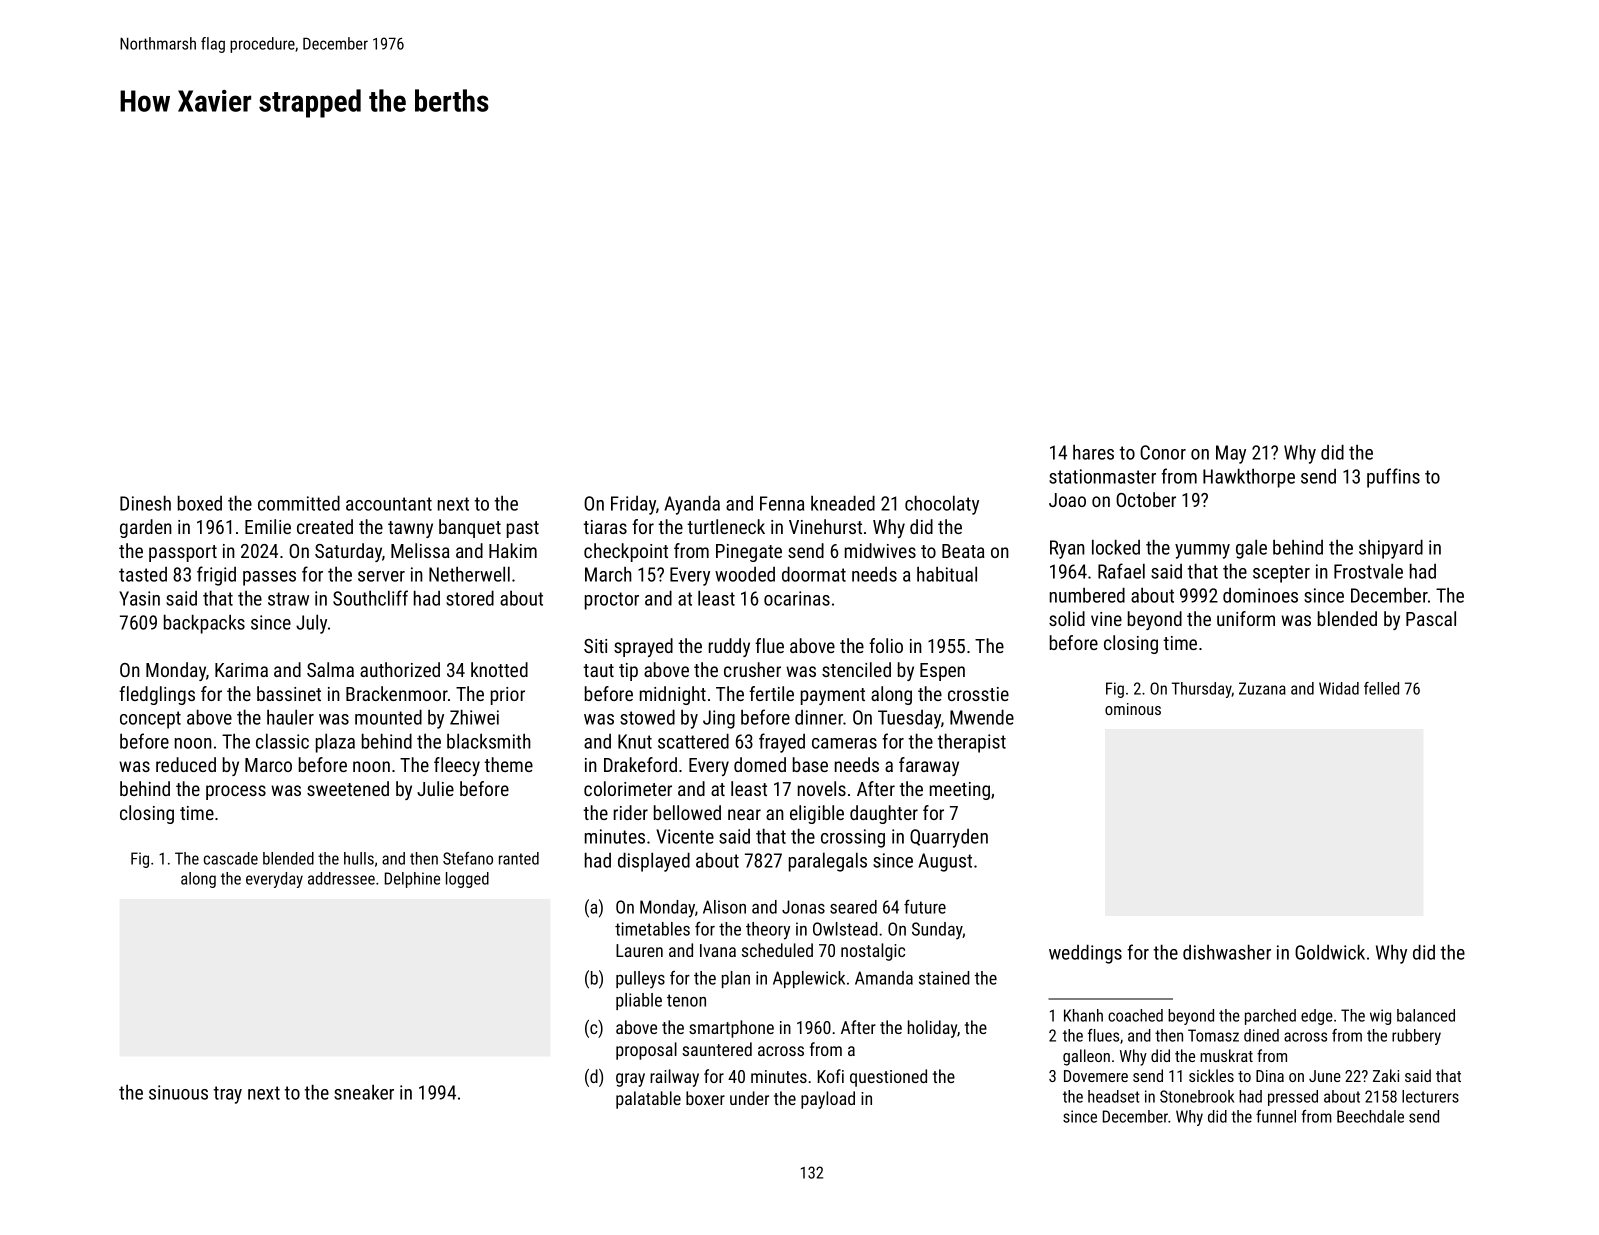  Describe the element at coordinates (435, 788) in the screenshot. I see `Julie` at that location.
